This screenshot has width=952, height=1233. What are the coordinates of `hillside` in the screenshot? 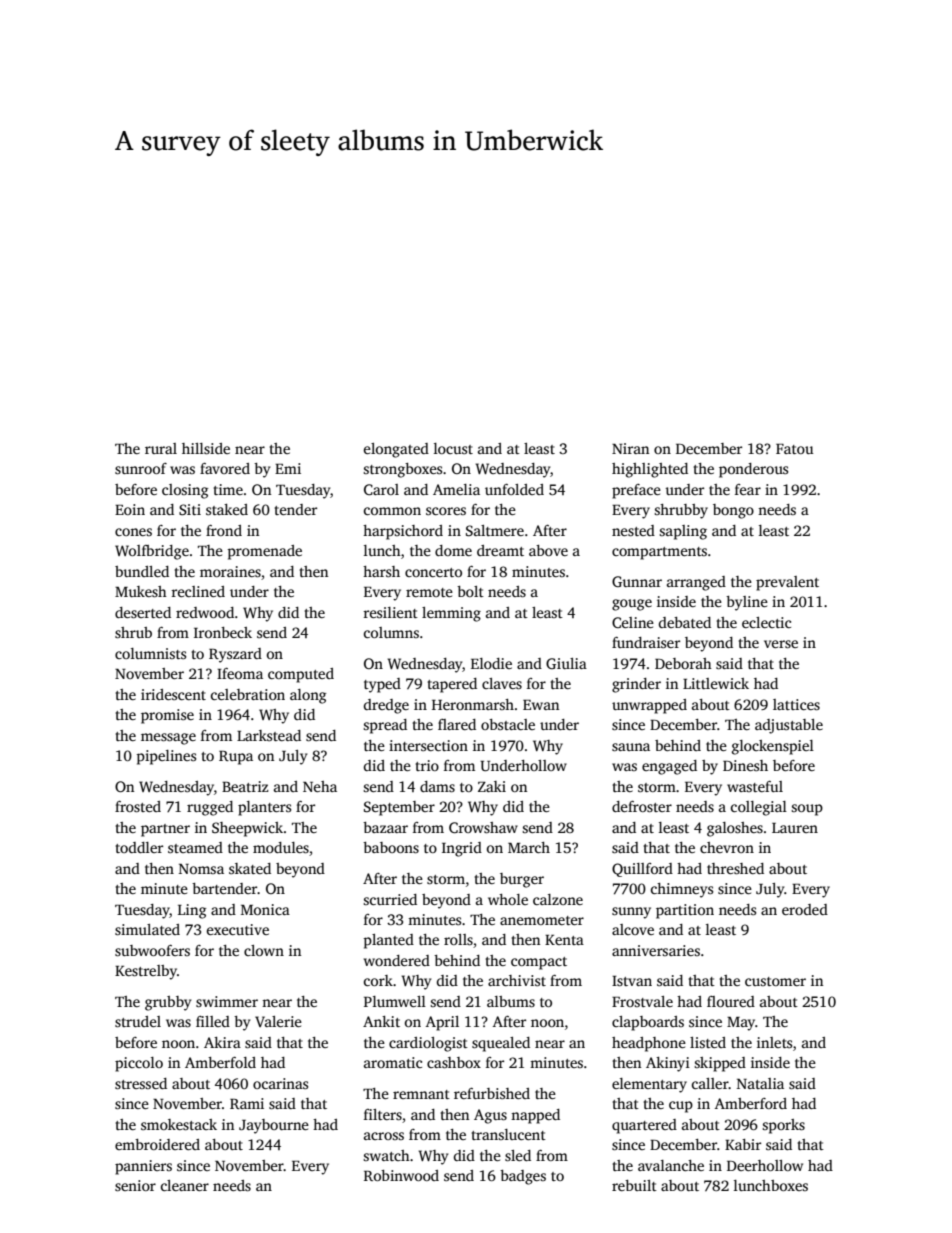 It's located at (206, 448).
